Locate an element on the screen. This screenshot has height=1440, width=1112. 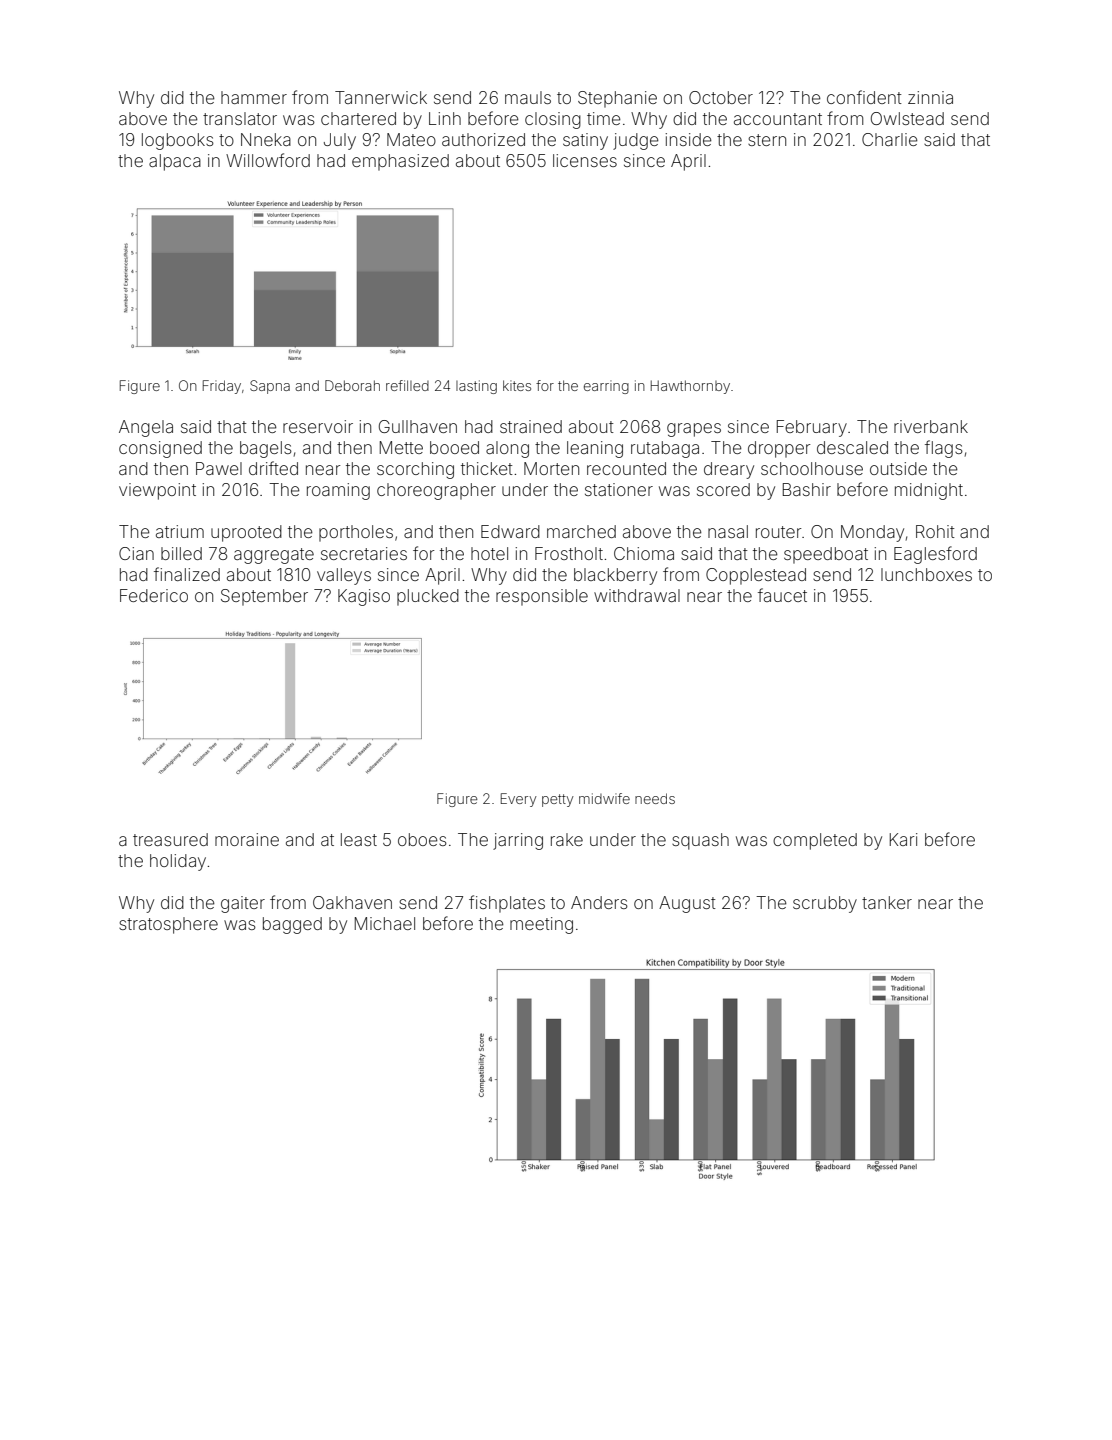
Hawthornby is located at coordinates (690, 387).
